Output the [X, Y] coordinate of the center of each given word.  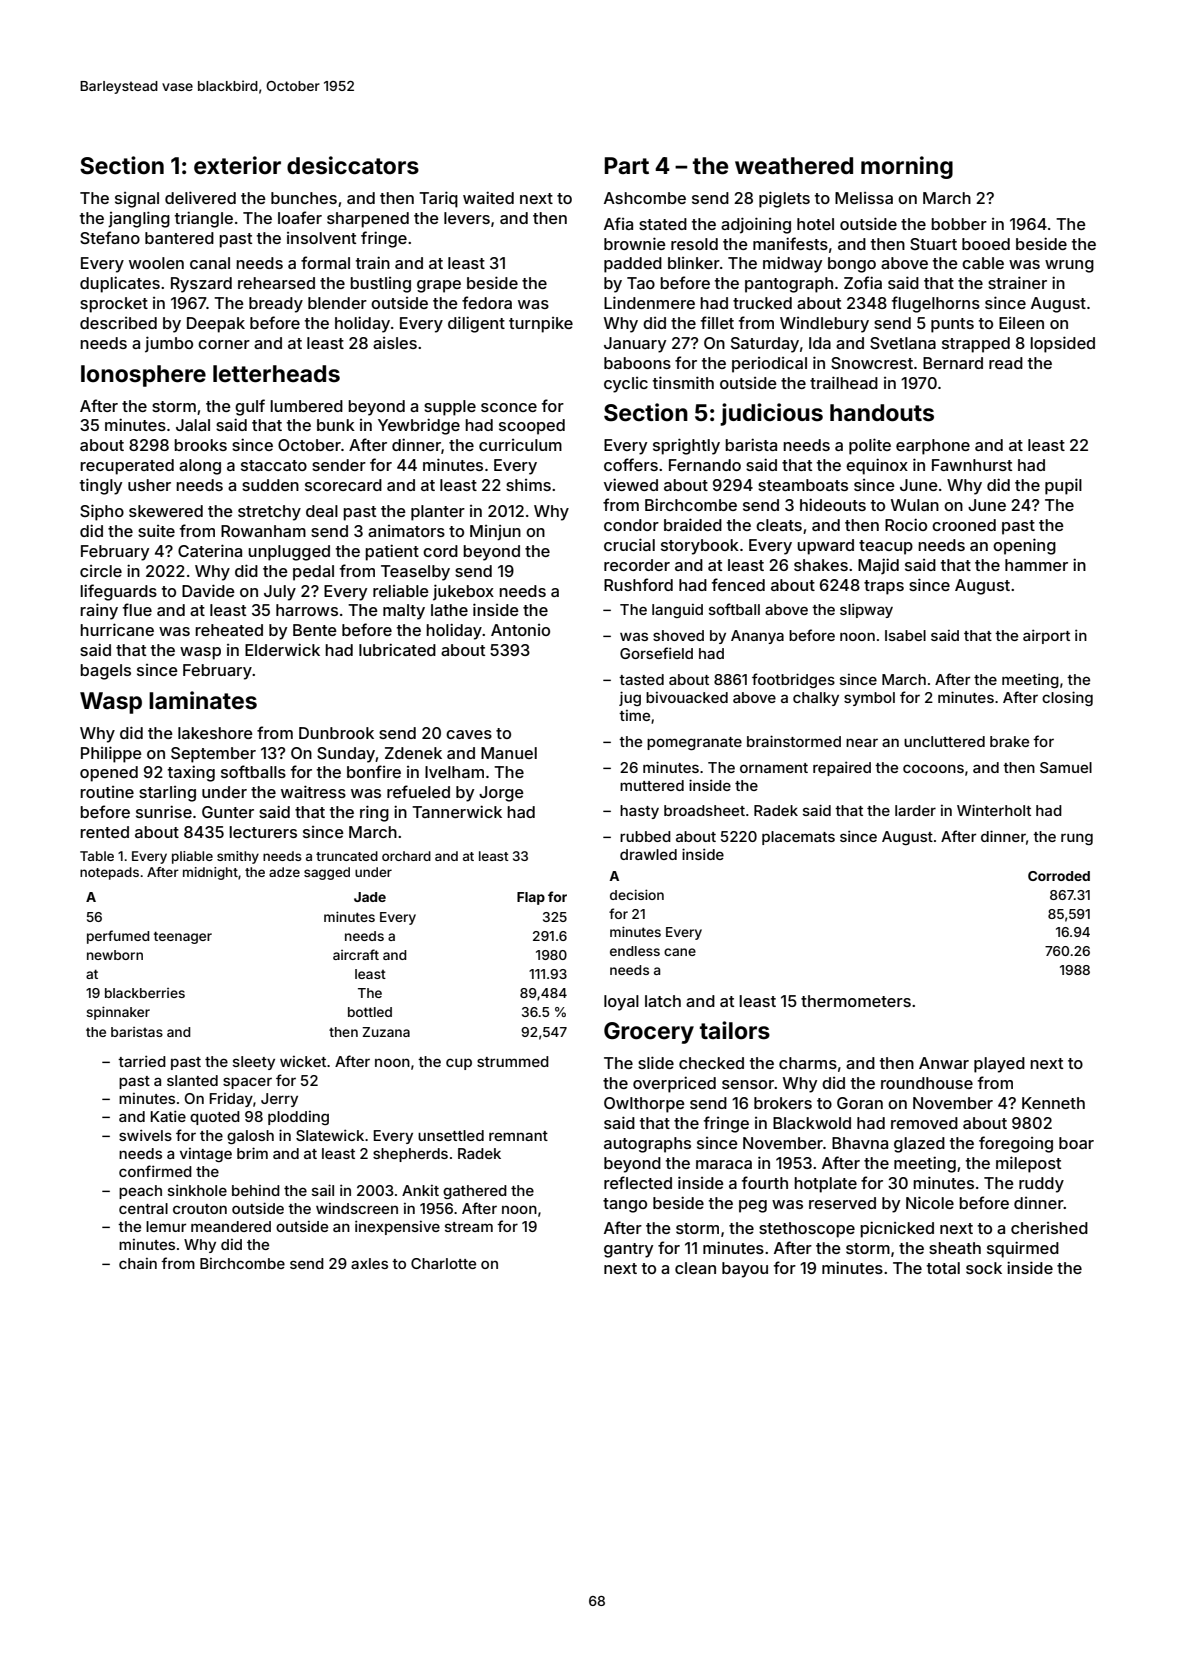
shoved [678, 635]
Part [626, 165]
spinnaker [118, 1013]
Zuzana [386, 1032]
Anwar [944, 1063]
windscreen [357, 1208]
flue [137, 609]
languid [677, 611]
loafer [300, 217]
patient [392, 552]
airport [1046, 636]
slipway [866, 610]
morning [907, 167]
